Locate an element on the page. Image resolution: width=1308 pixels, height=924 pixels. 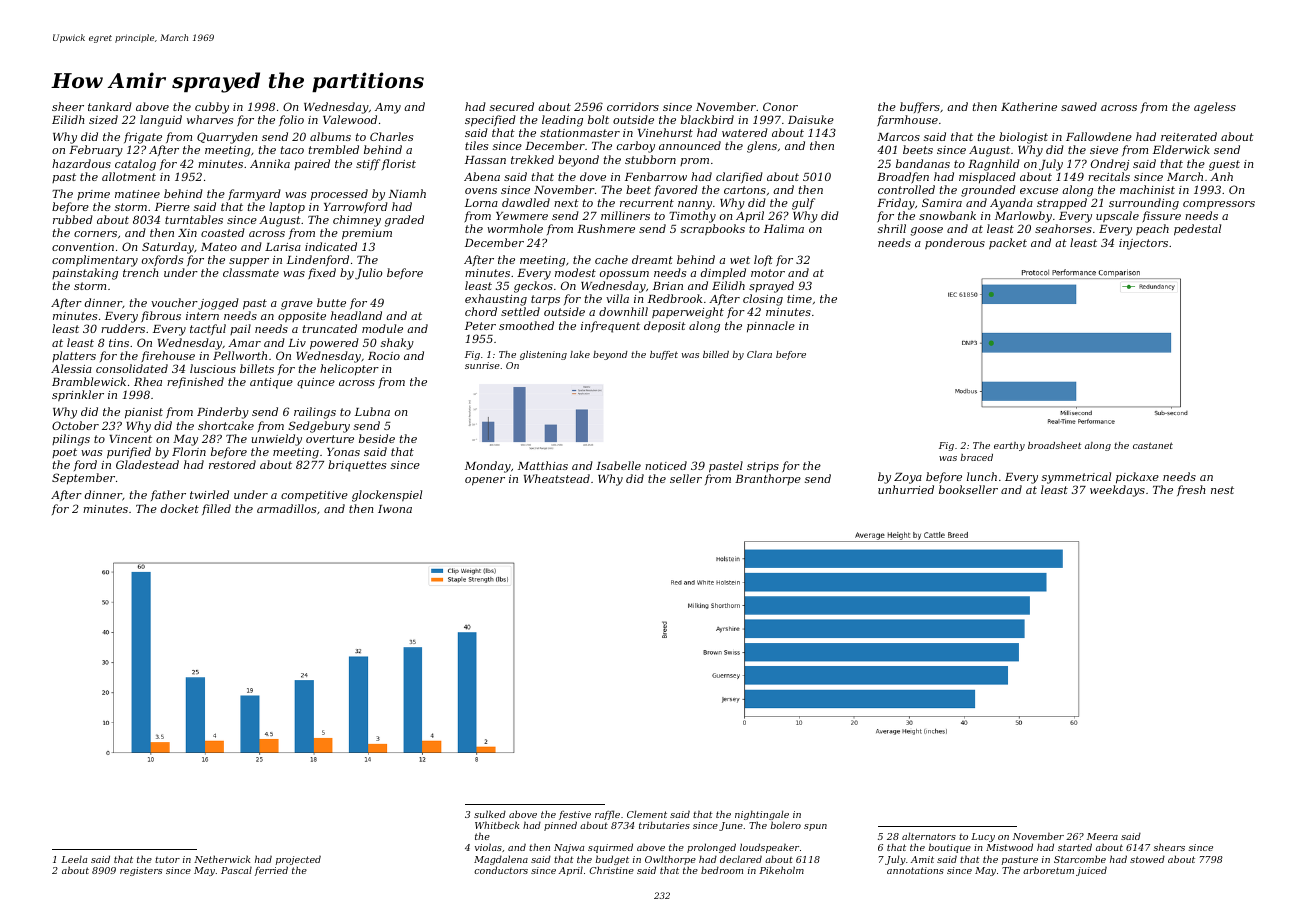
packet is located at coordinates (1008, 243).
